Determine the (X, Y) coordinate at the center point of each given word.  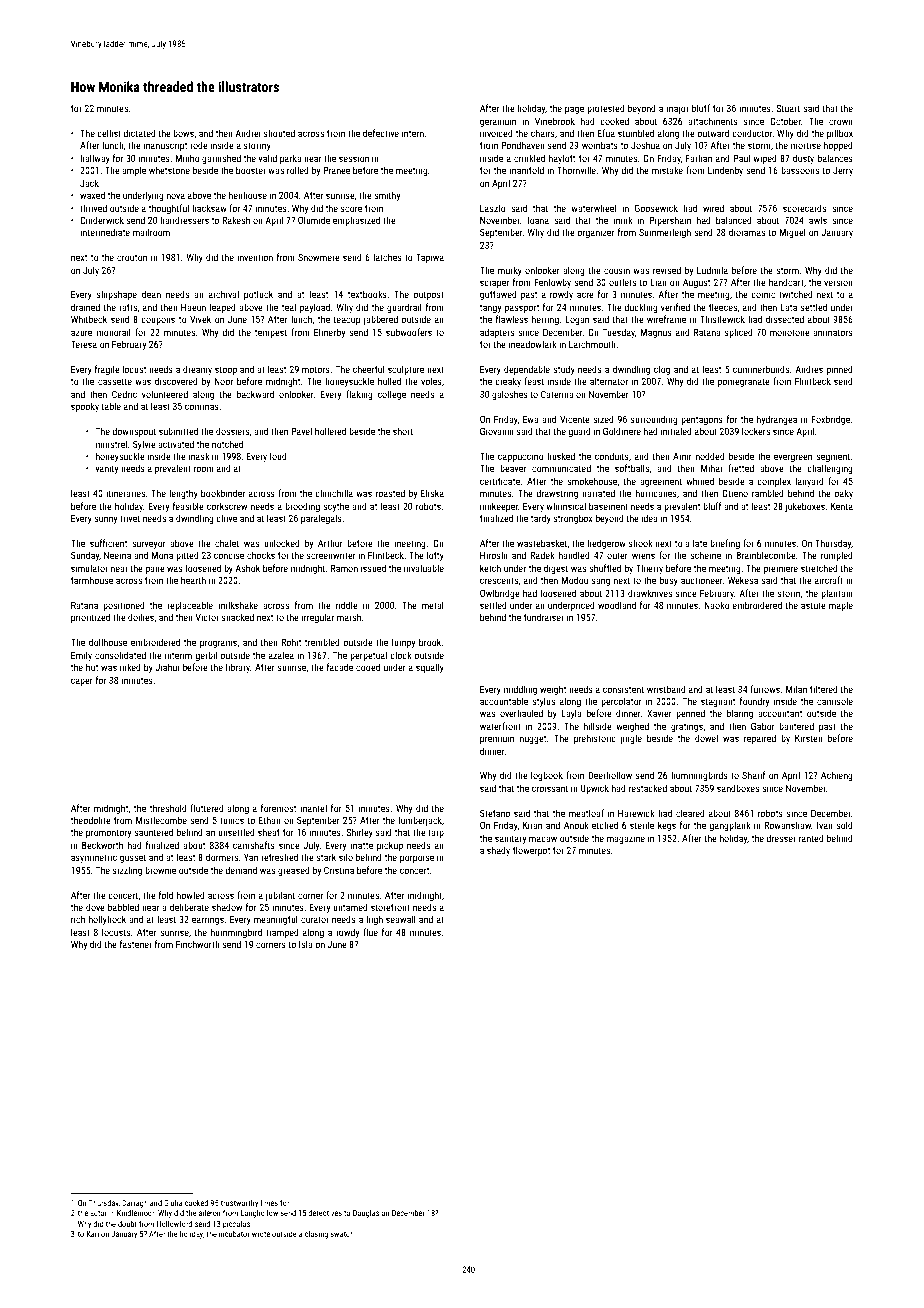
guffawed (498, 295)
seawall (401, 919)
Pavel (301, 431)
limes (269, 1203)
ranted (811, 838)
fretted (741, 468)
